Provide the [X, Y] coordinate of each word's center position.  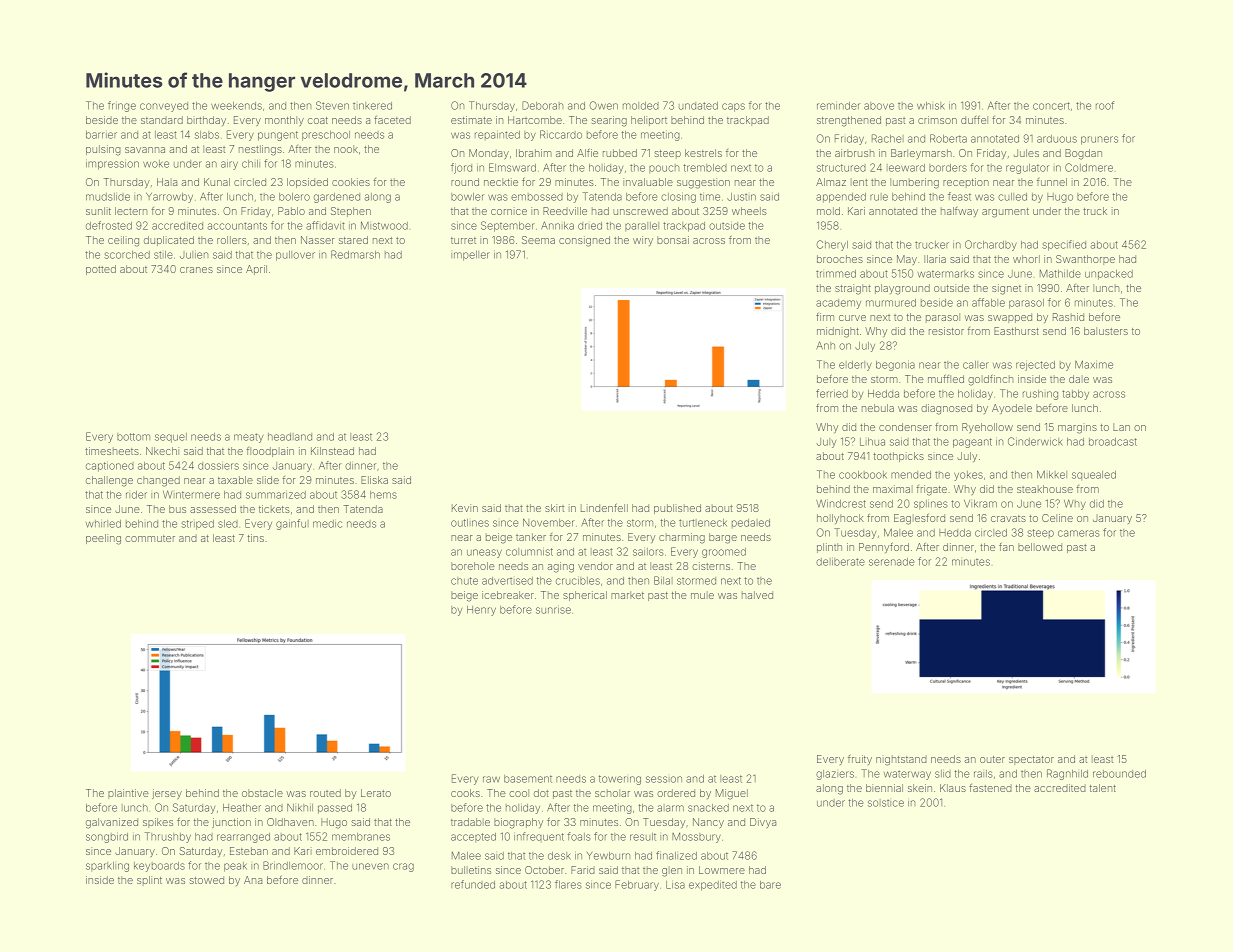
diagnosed [946, 409]
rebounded [1119, 774]
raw [491, 779]
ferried [832, 393]
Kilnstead [332, 451]
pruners [1099, 140]
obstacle [262, 793]
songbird [107, 837]
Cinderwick [1035, 441]
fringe [122, 106]
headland [290, 437]
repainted [497, 135]
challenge [109, 481]
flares [568, 884]
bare [770, 885]
